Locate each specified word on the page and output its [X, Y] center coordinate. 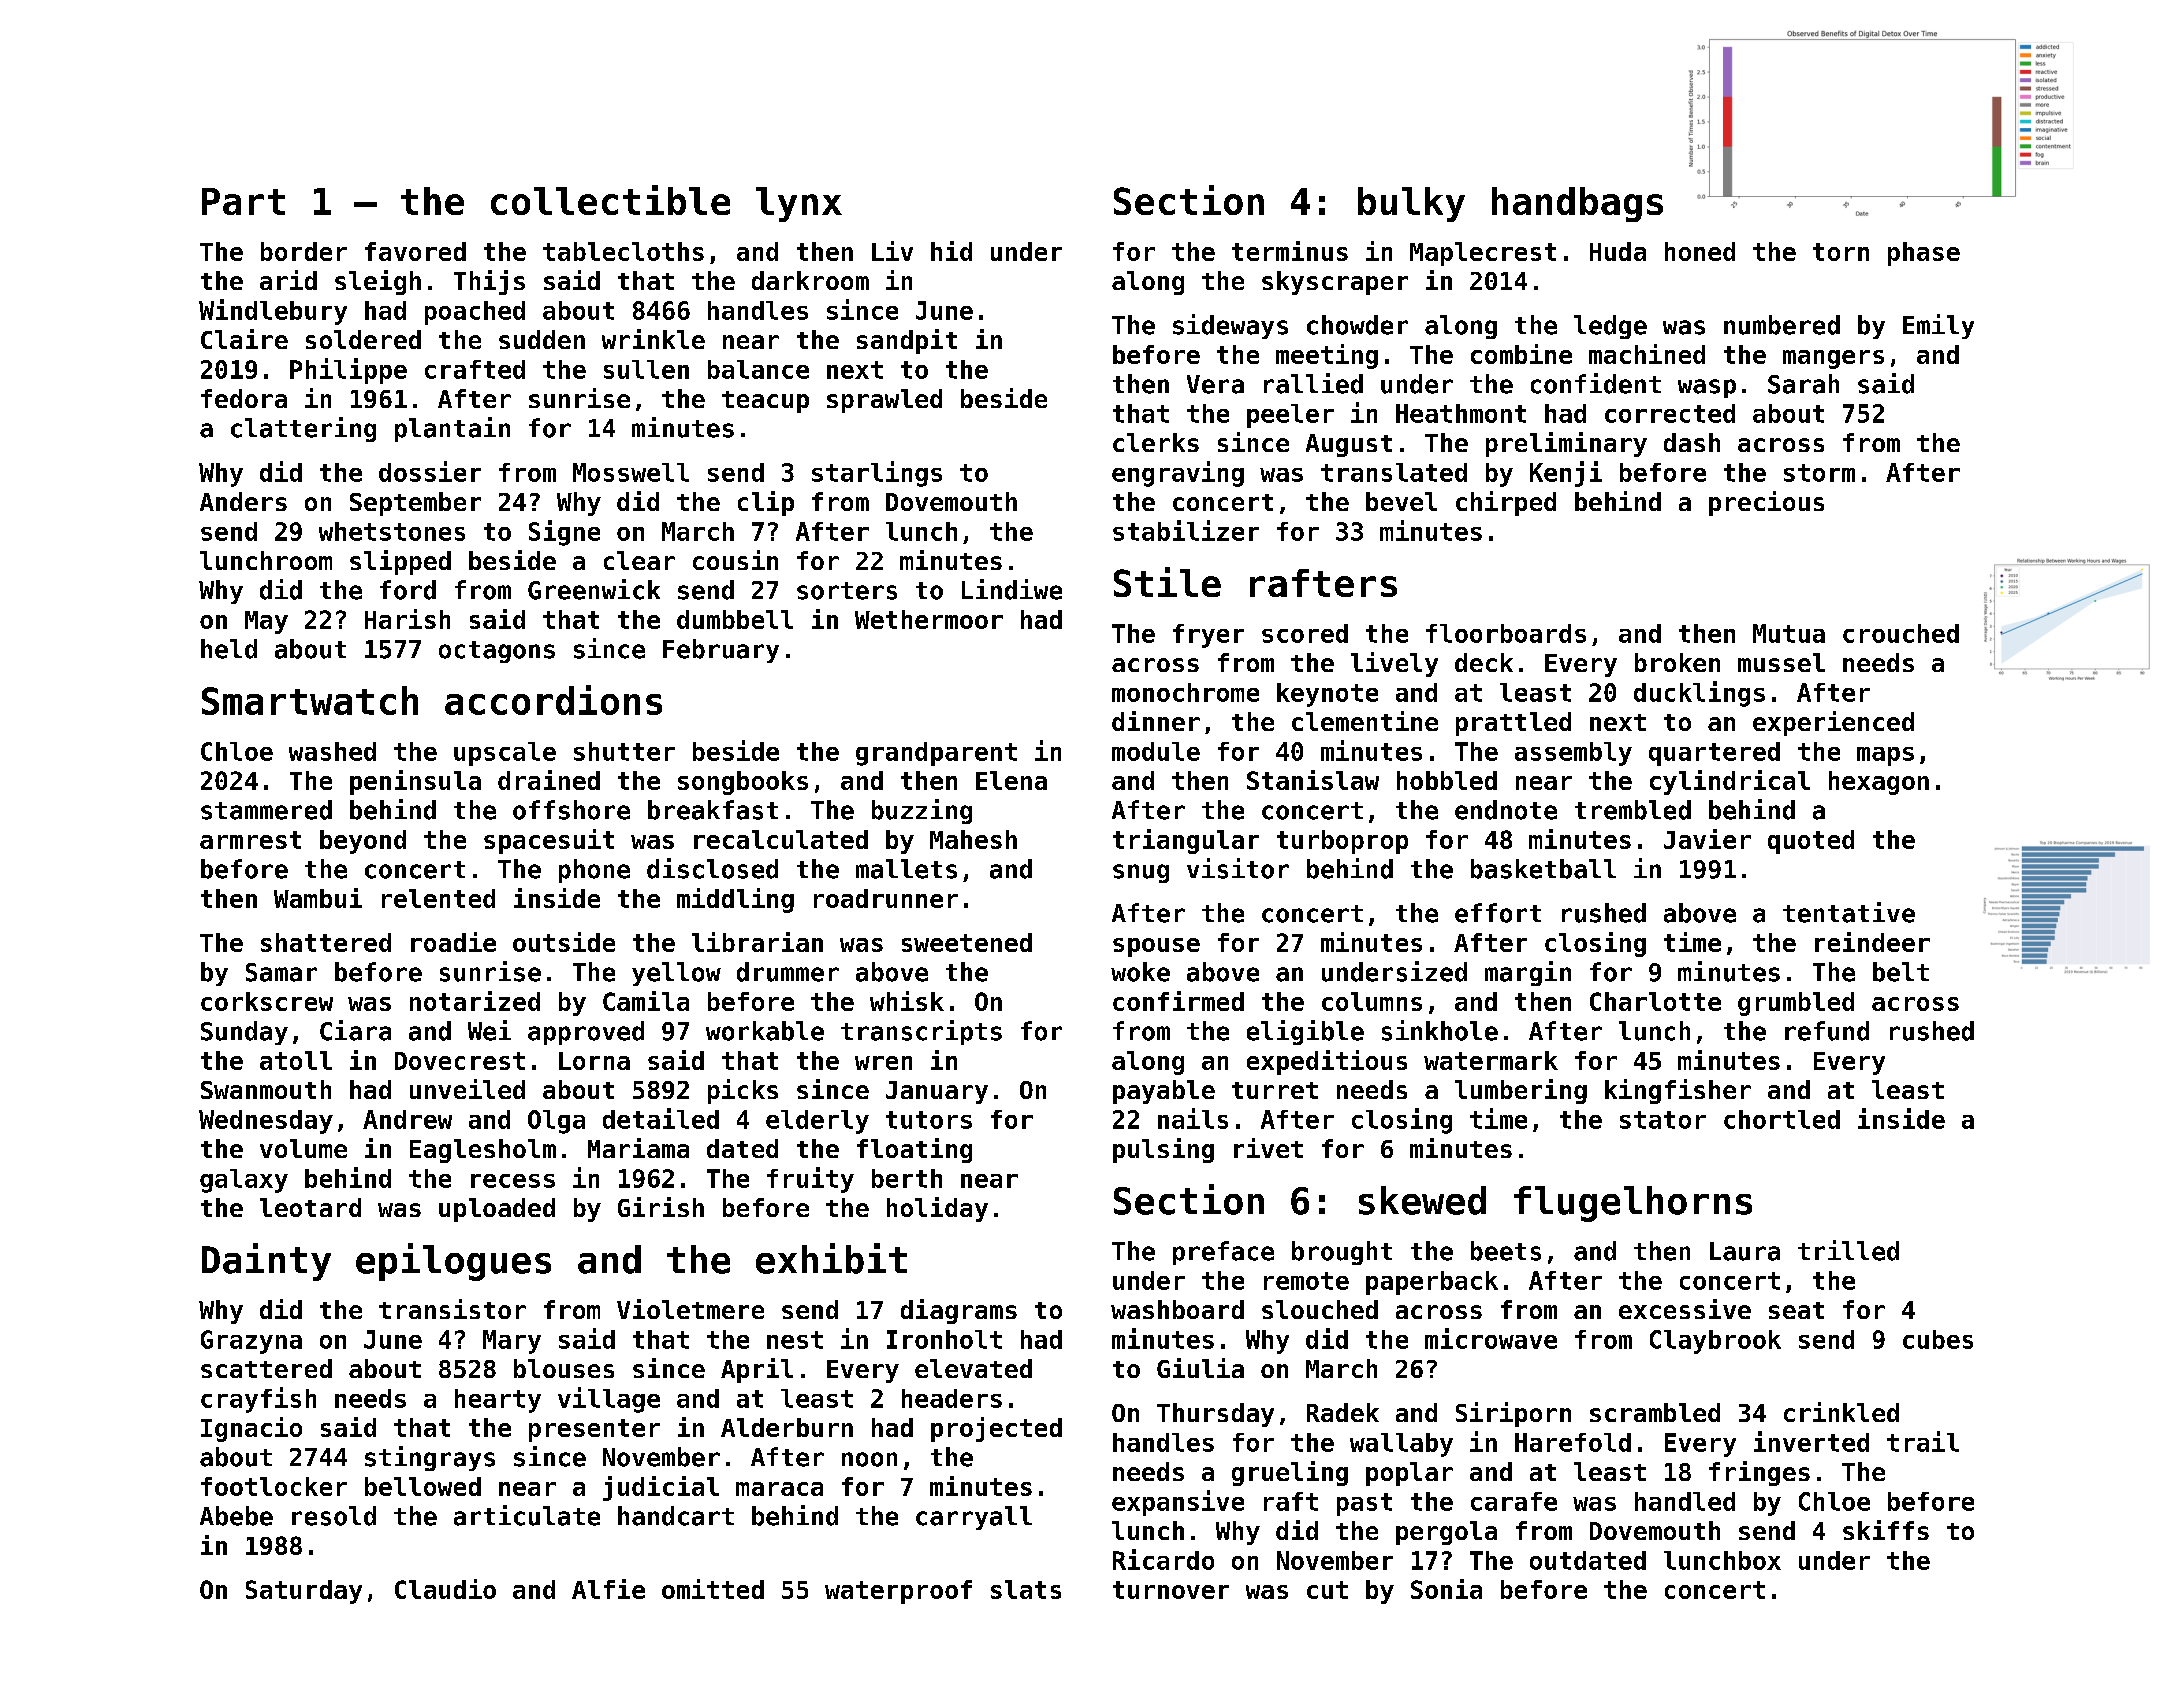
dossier [430, 471]
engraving [1178, 474]
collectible [610, 200]
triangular [1186, 841]
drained [549, 780]
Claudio [445, 1589]
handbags [1577, 204]
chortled [1782, 1119]
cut [1327, 1590]
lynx [799, 204]
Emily [1938, 326]
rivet [1268, 1148]
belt [1901, 972]
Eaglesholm [483, 1151]
